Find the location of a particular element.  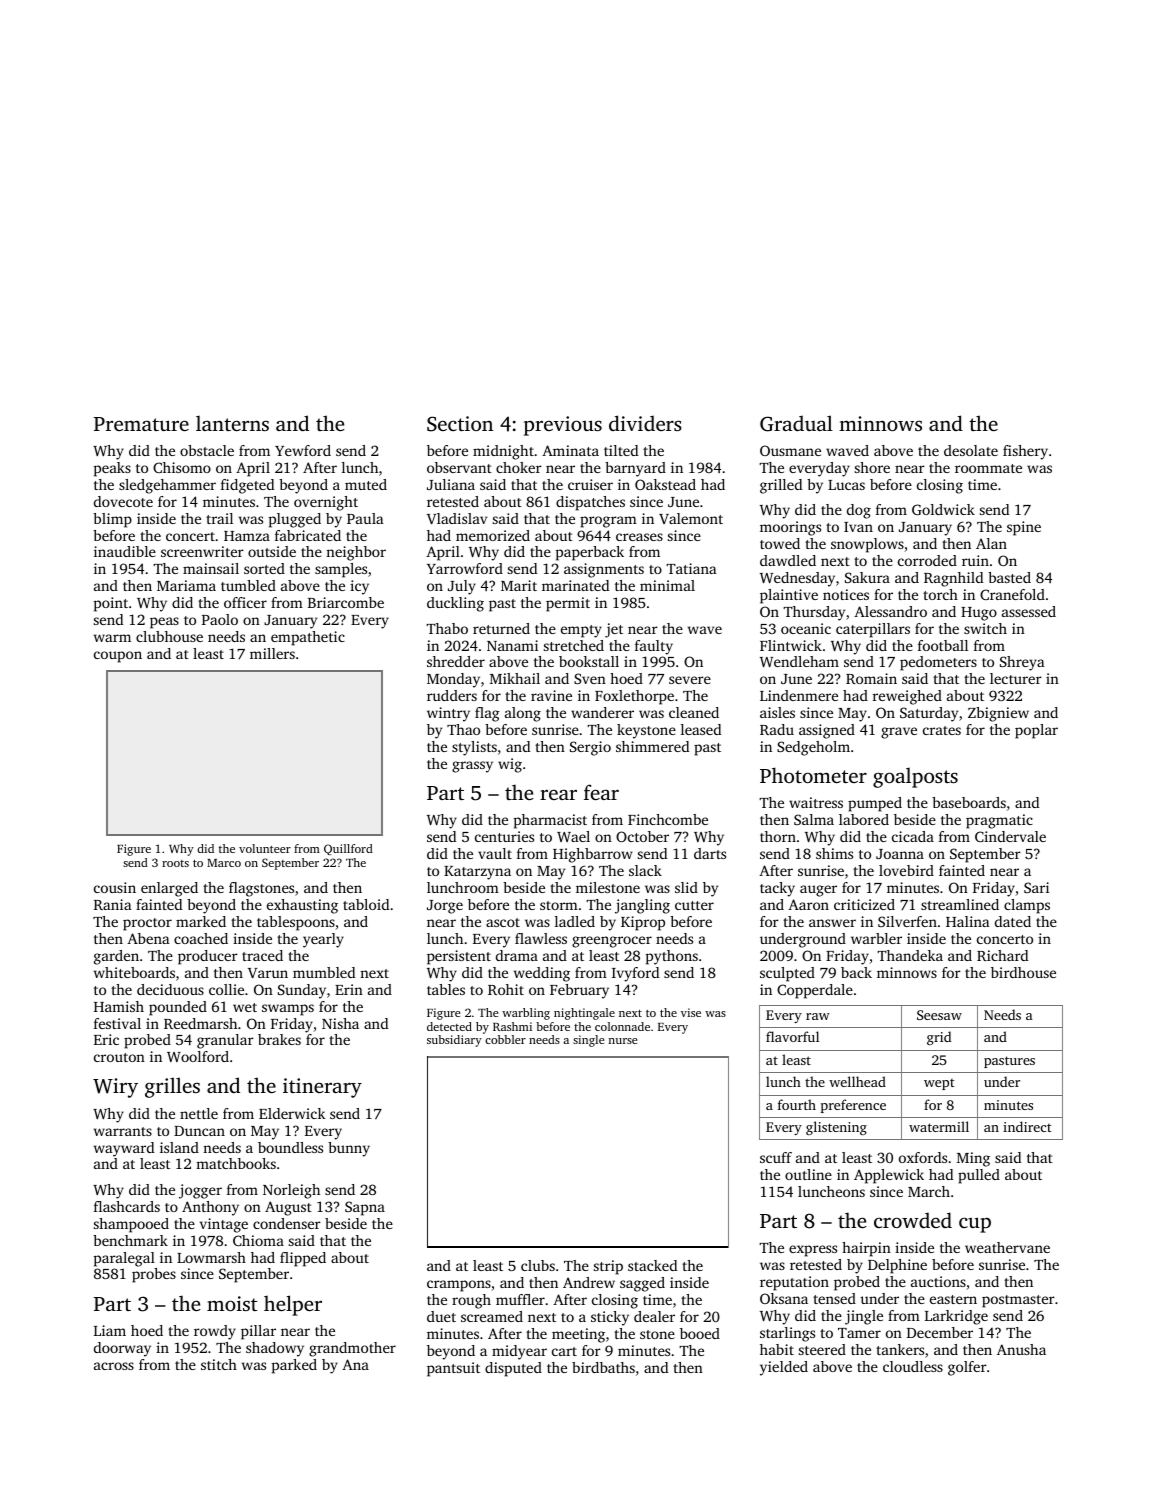

wellhead is located at coordinates (857, 1081).
